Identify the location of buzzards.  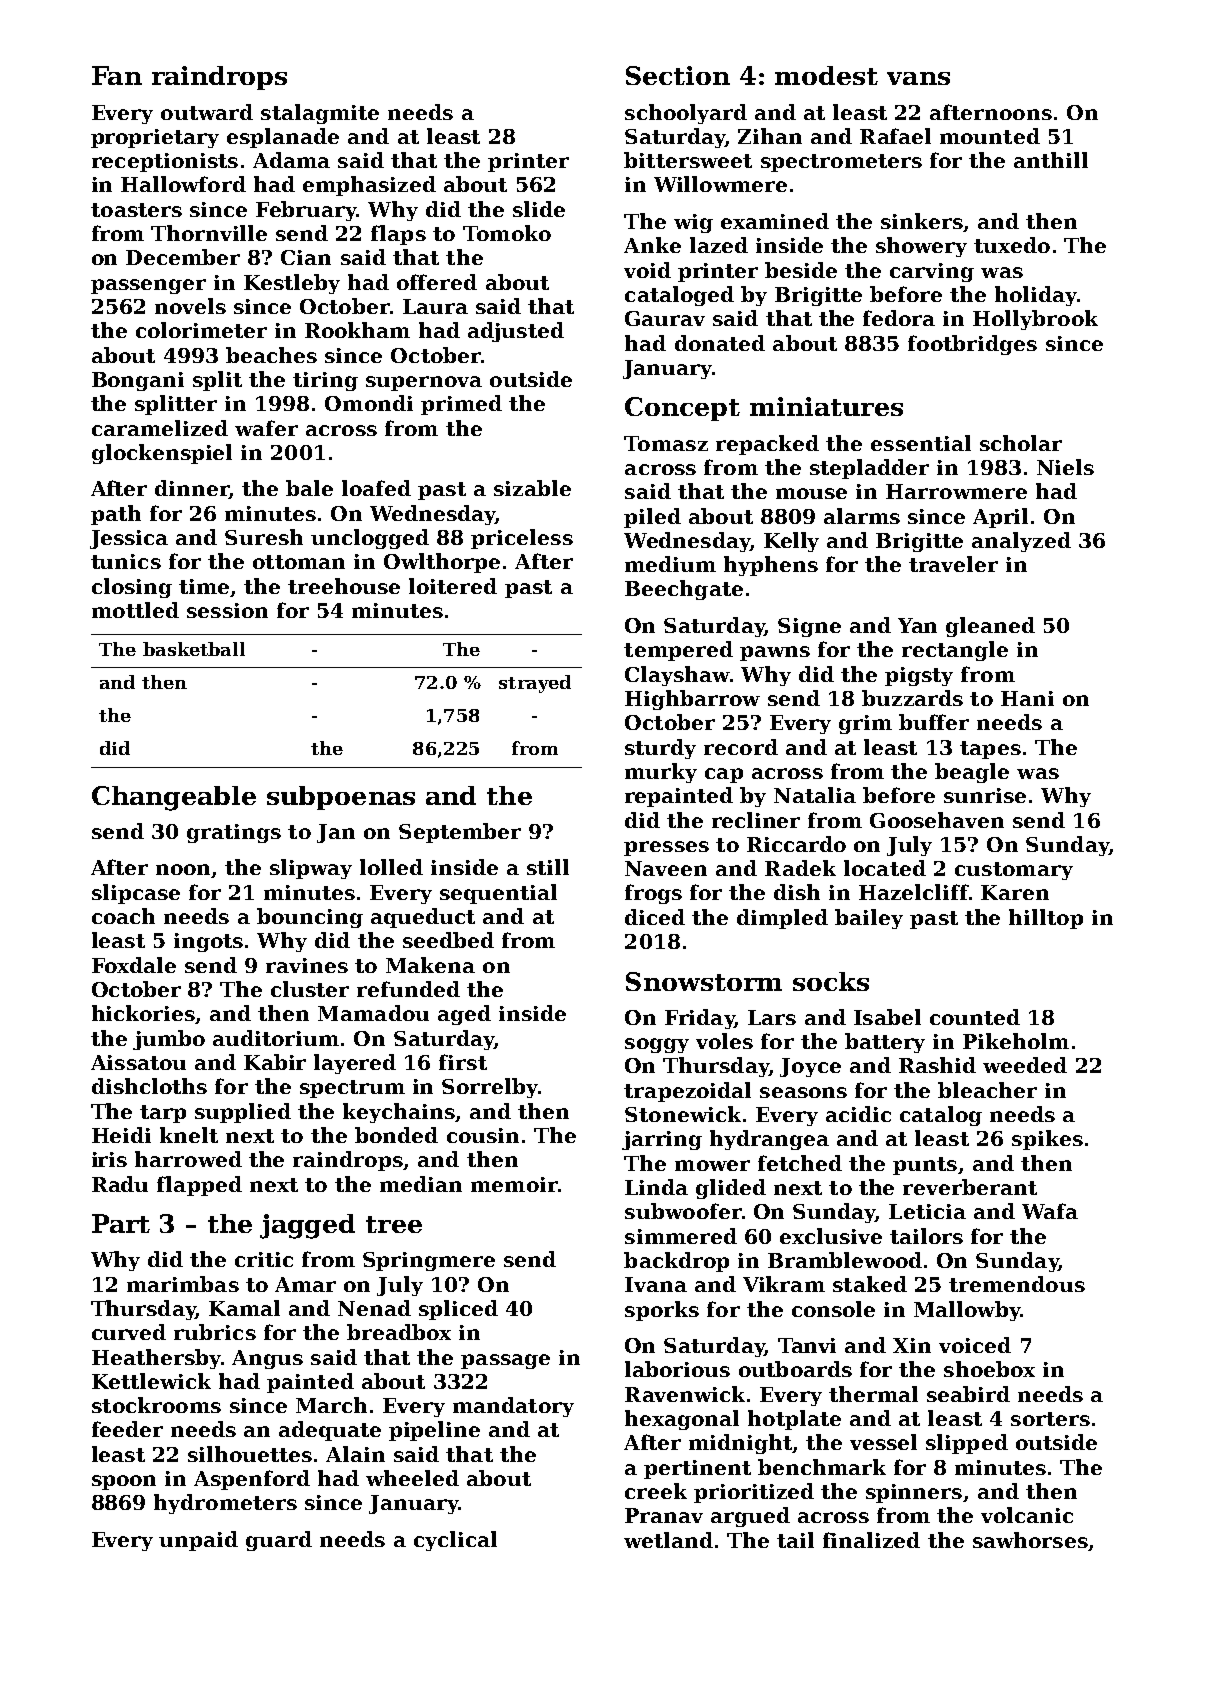
(912, 698).
